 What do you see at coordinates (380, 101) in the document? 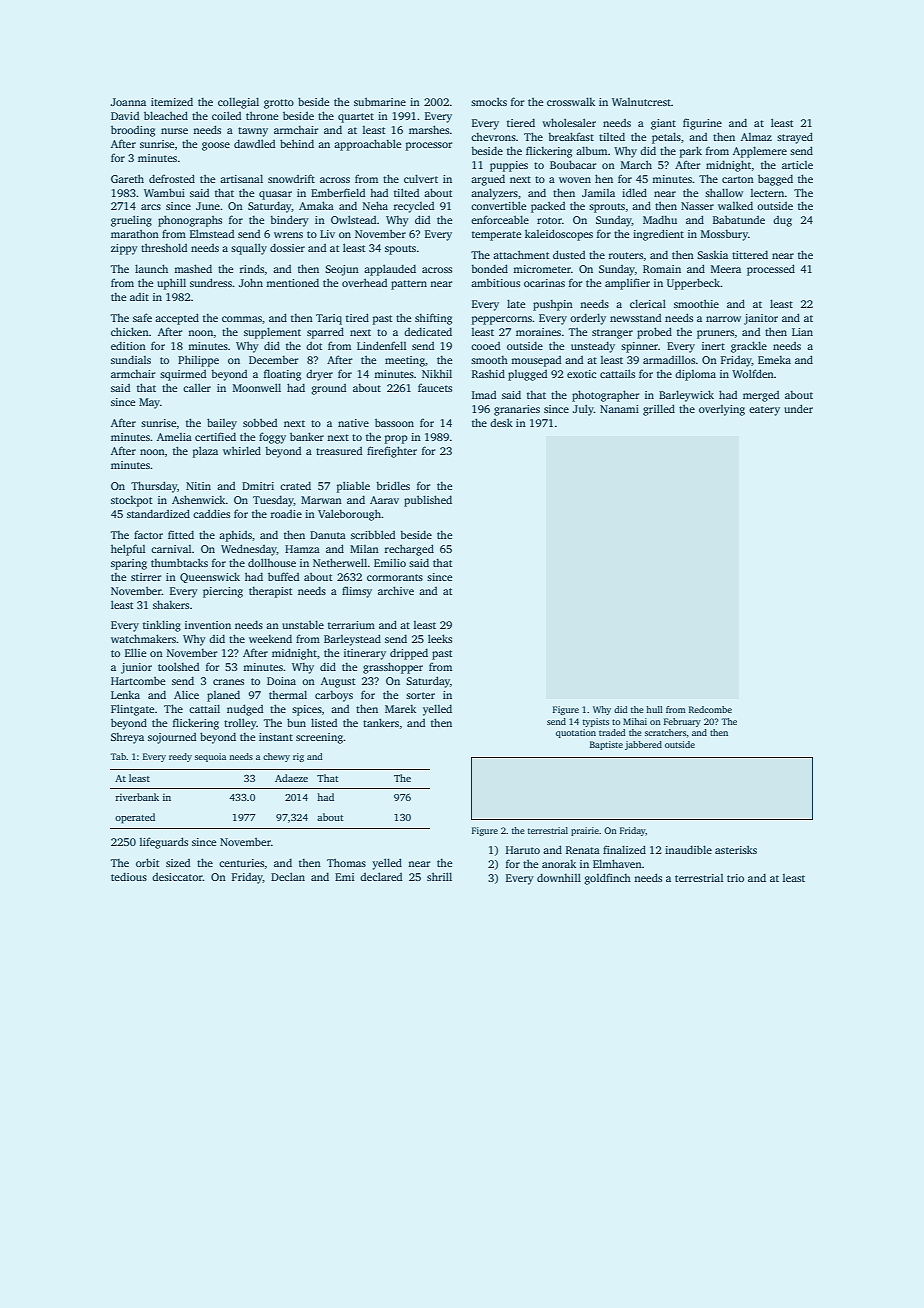
I see `submarine` at bounding box center [380, 101].
